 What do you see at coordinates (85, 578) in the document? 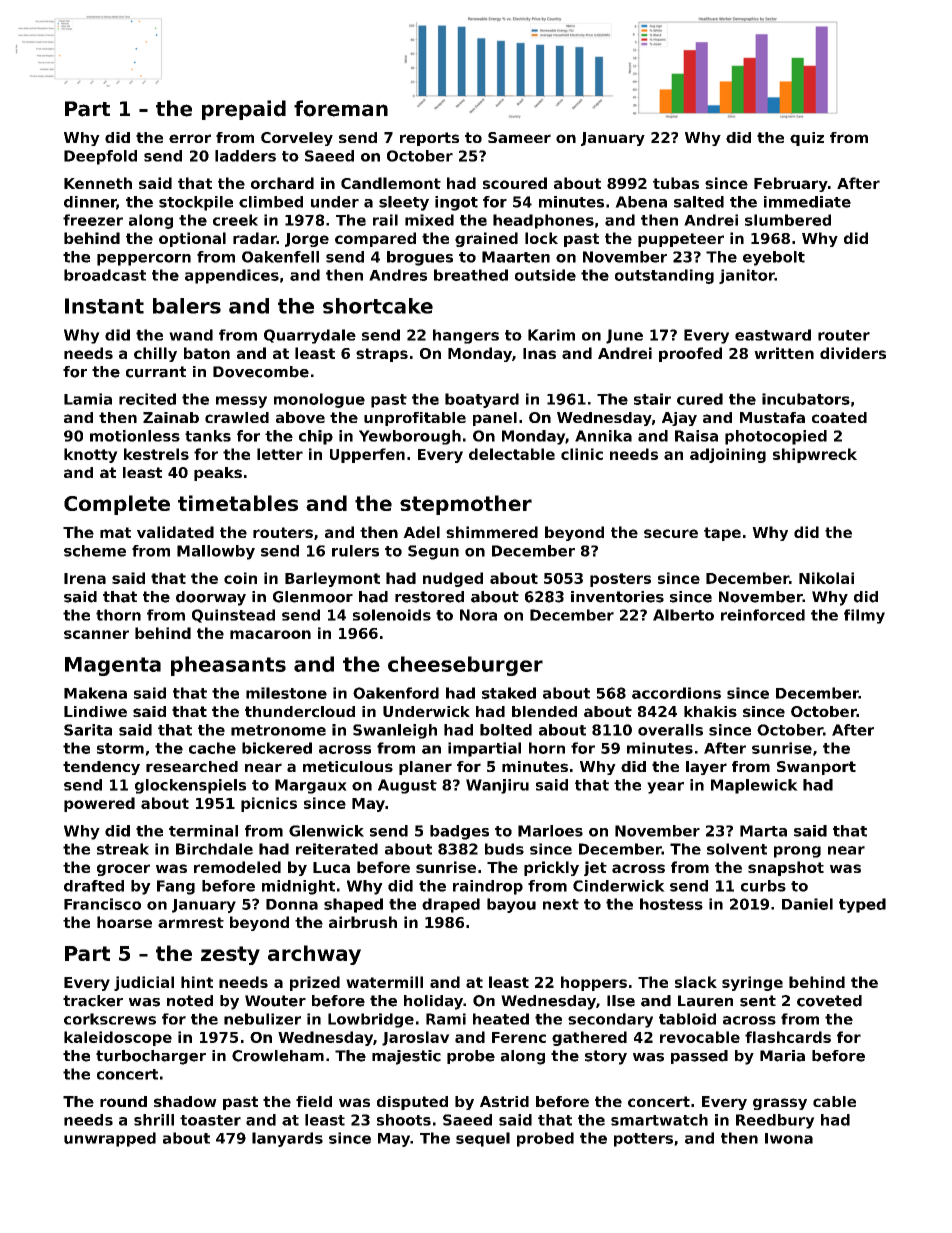
I see `Irena` at bounding box center [85, 578].
